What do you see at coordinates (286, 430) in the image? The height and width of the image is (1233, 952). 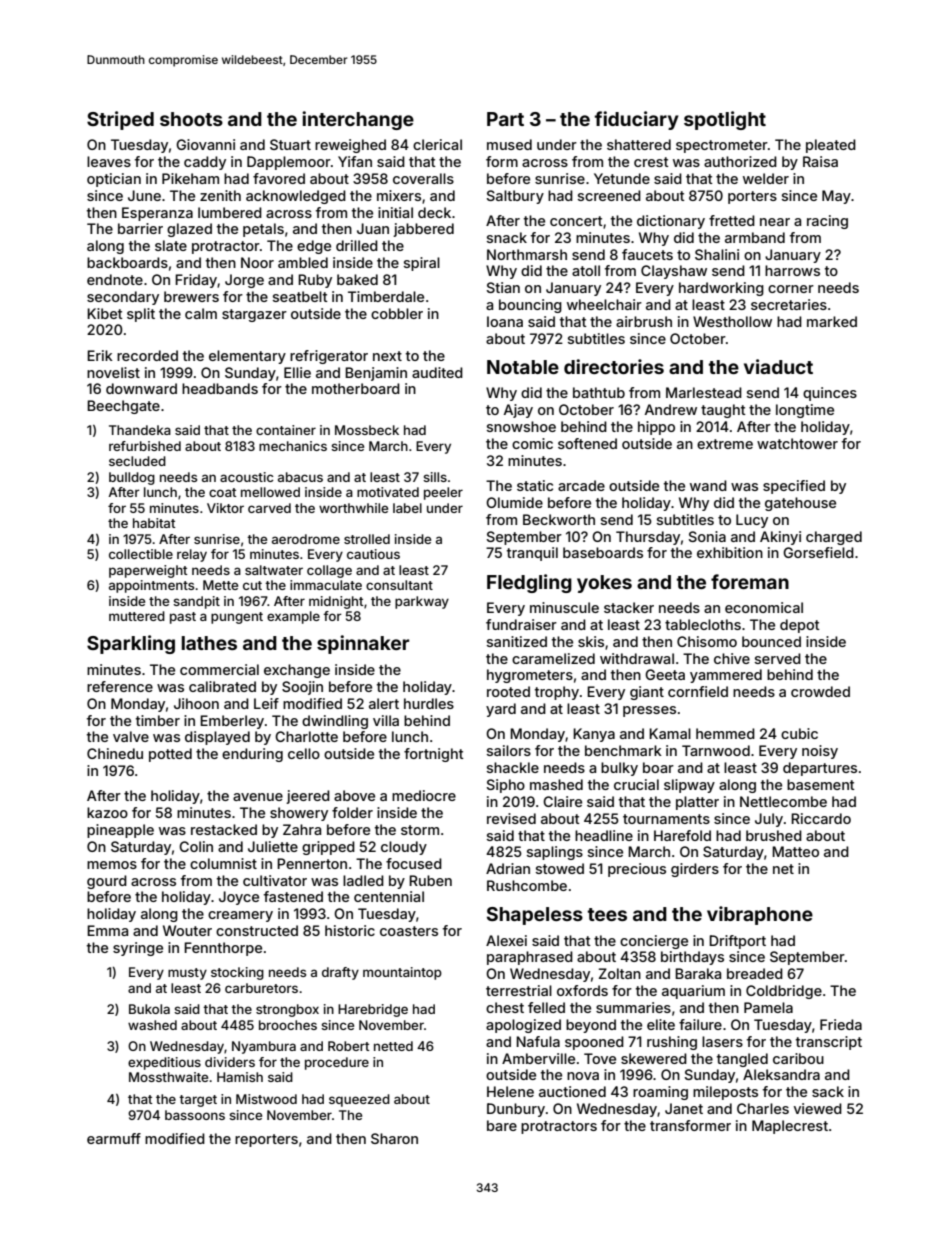 I see `container` at bounding box center [286, 430].
